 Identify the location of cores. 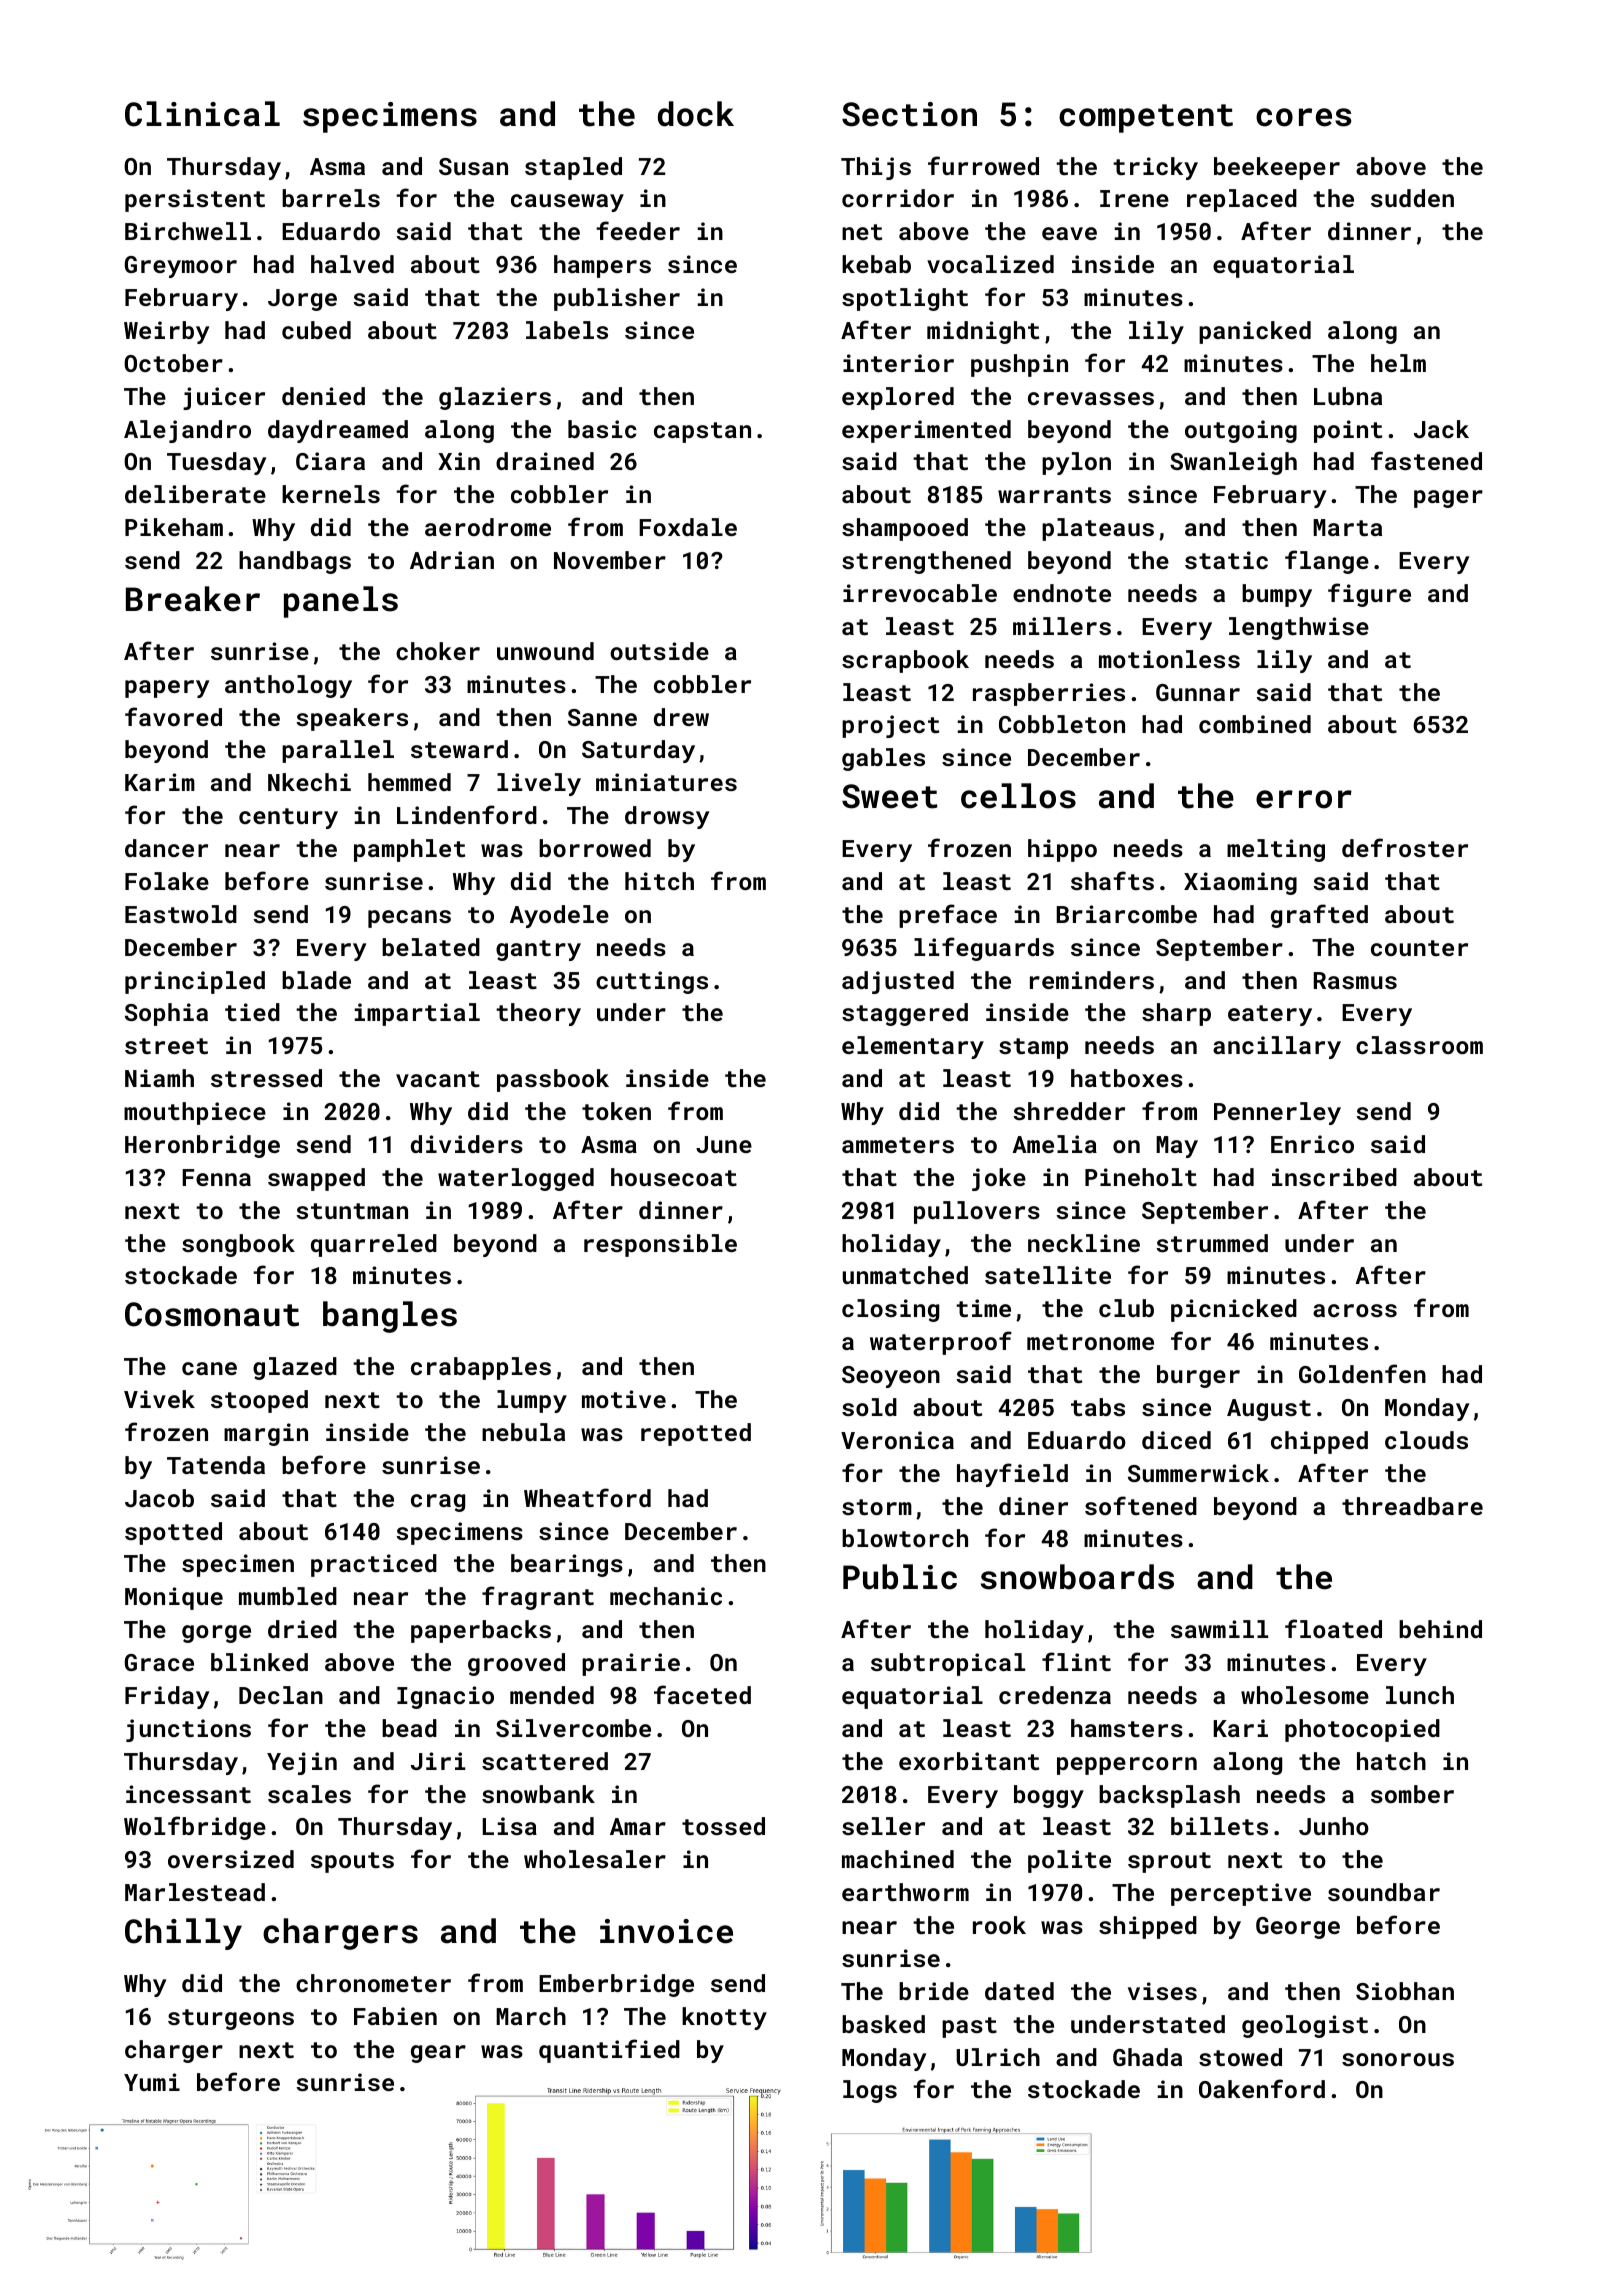
(1303, 117).
